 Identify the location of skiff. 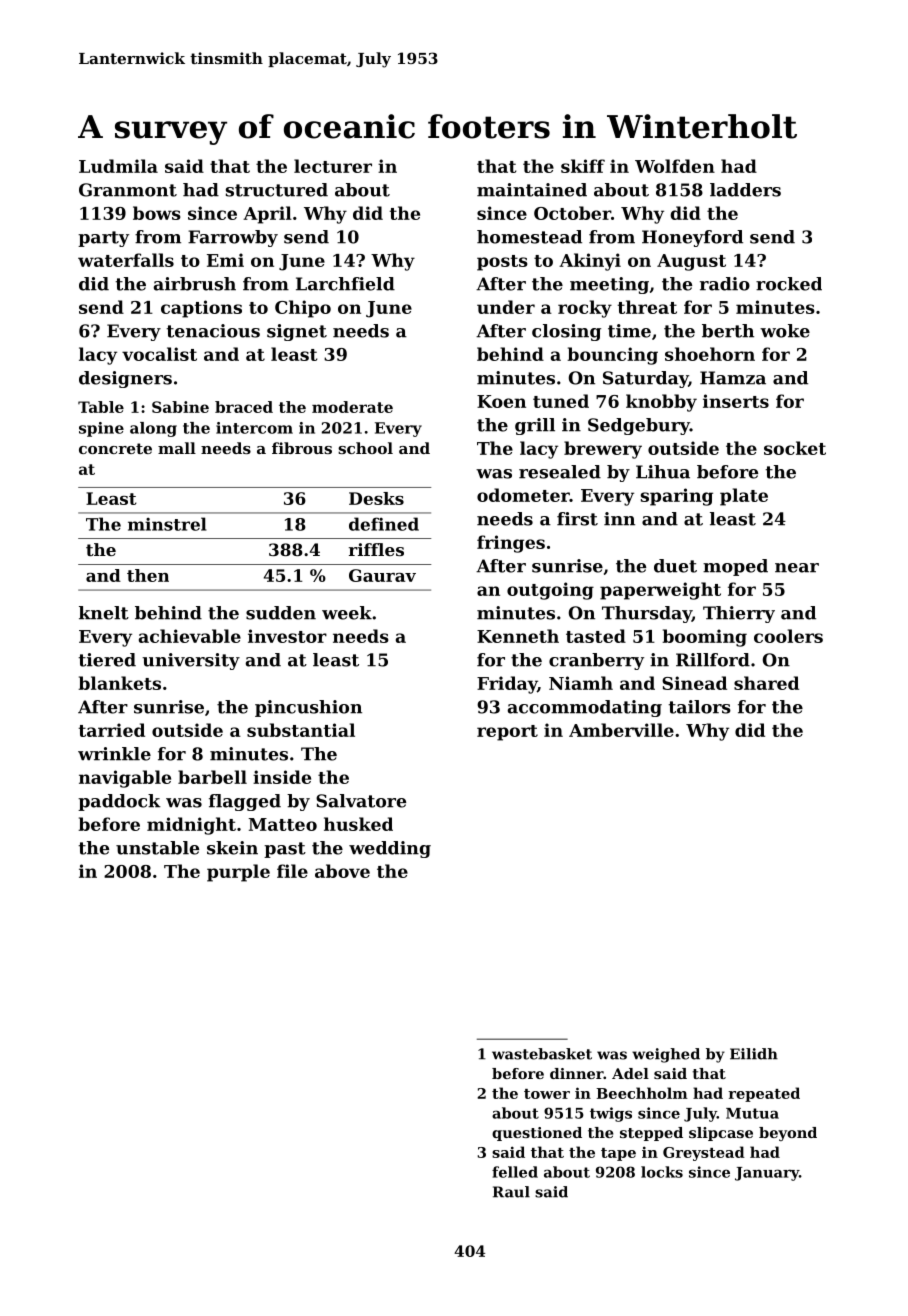
(583, 166).
